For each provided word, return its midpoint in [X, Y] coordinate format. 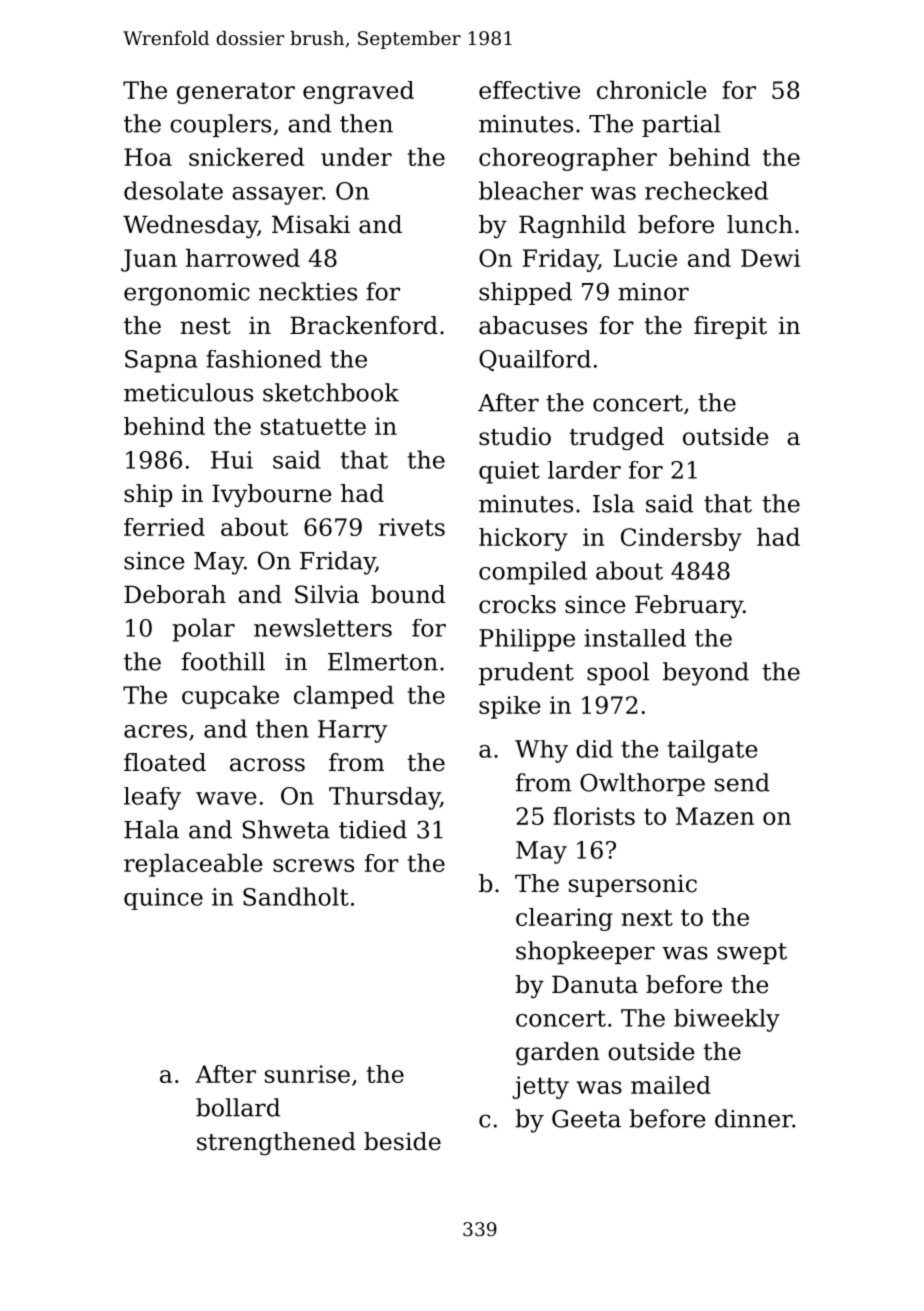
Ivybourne [272, 495]
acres [155, 731]
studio [515, 436]
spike [509, 707]
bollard [238, 1107]
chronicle [651, 90]
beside [402, 1141]
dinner [753, 1118]
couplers [220, 125]
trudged [616, 438]
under [356, 157]
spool [618, 673]
